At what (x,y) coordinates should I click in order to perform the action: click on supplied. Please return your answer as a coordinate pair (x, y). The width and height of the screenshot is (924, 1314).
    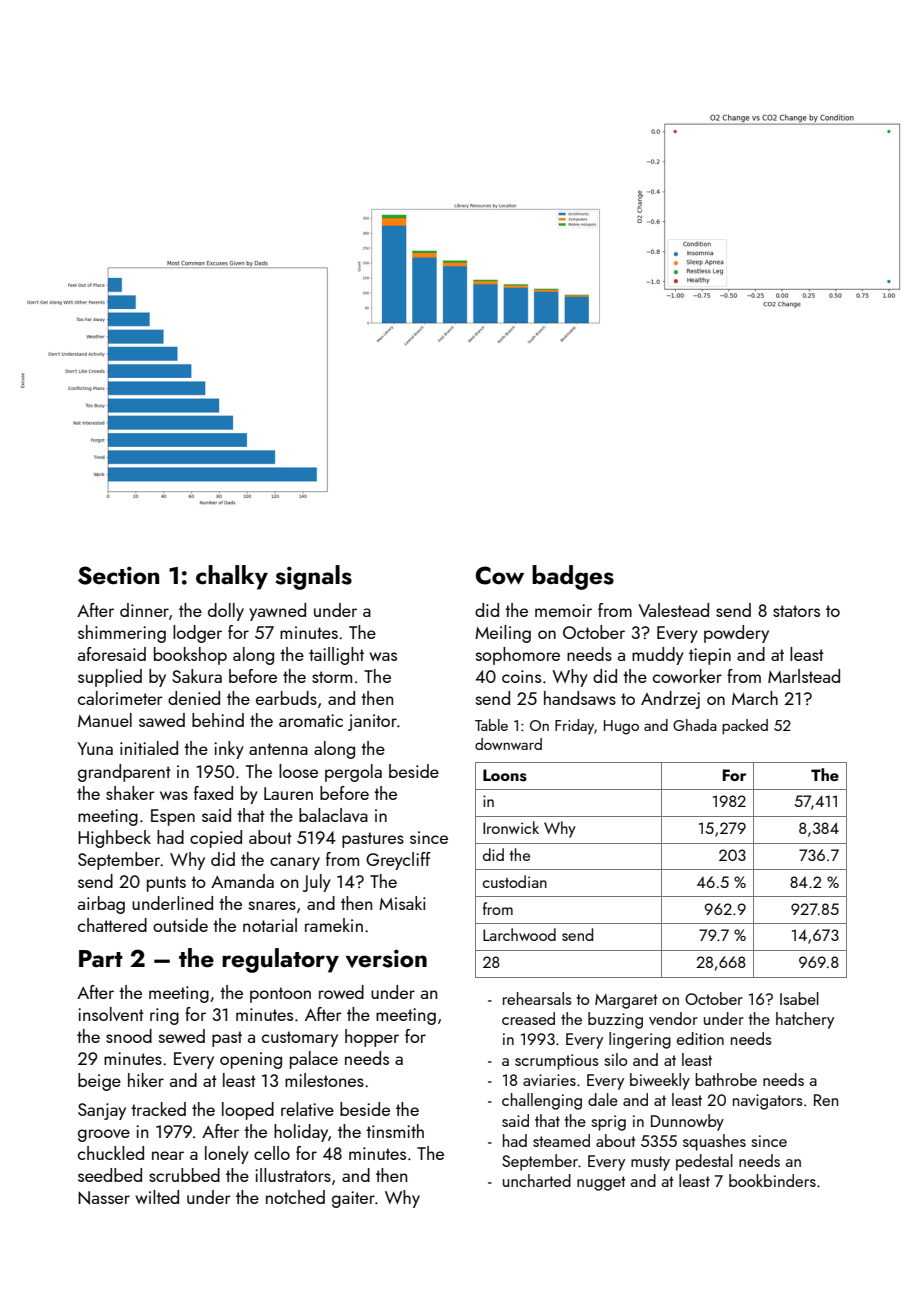
    Looking at the image, I should click on (110, 678).
